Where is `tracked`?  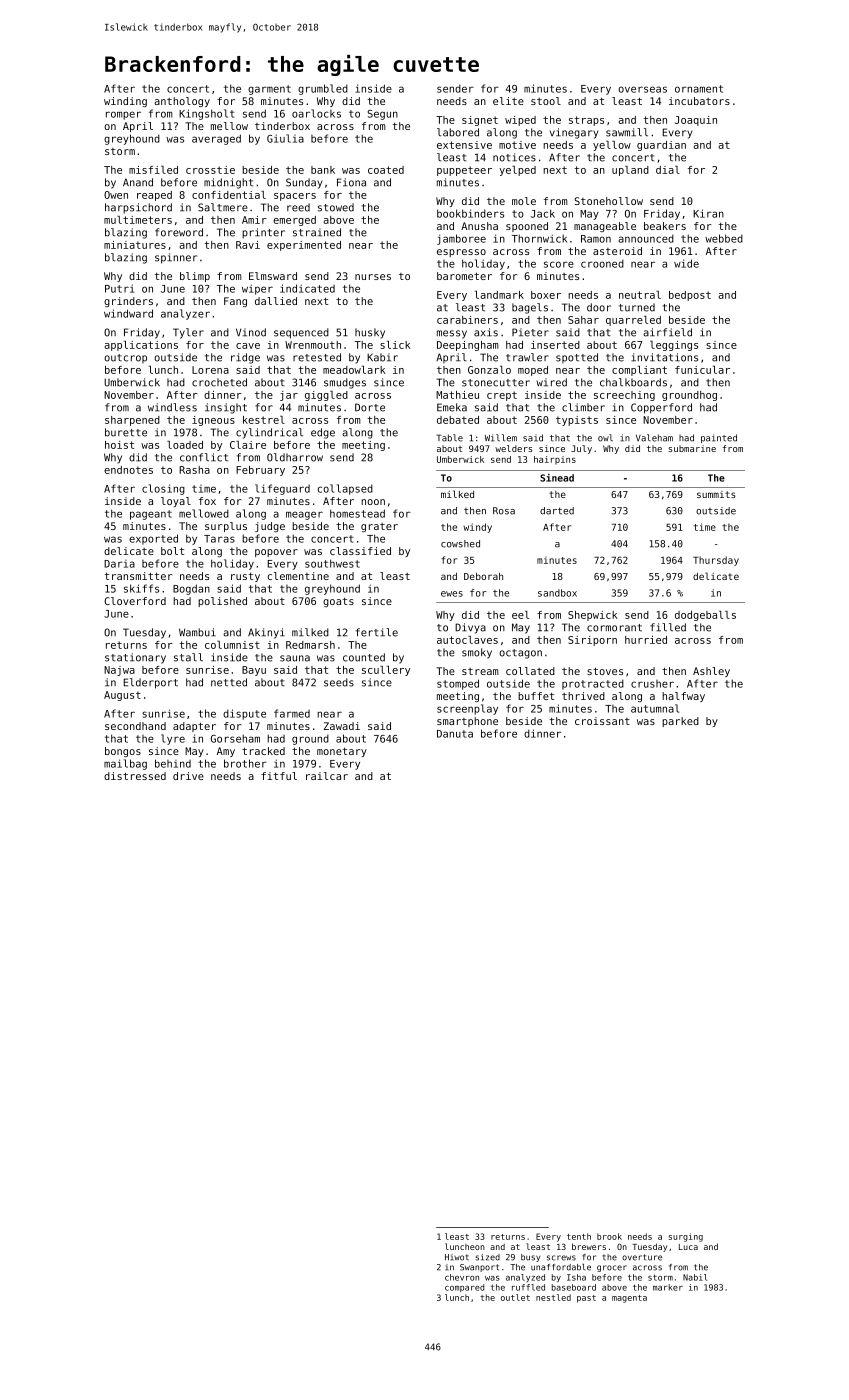 tracked is located at coordinates (263, 751).
